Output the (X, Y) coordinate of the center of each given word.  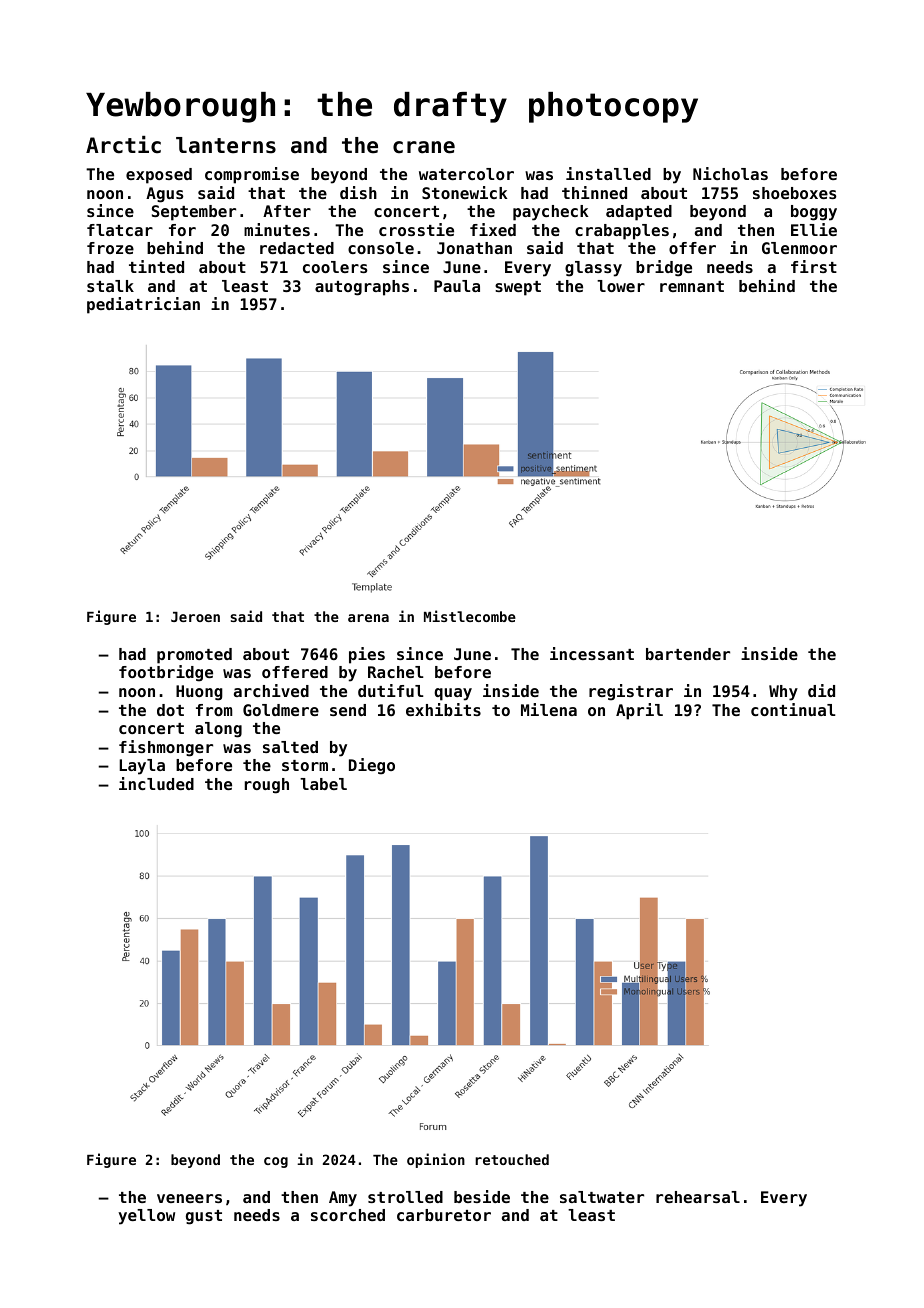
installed (608, 173)
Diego (372, 766)
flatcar (120, 230)
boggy (814, 213)
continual (793, 709)
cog (276, 1162)
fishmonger (166, 748)
